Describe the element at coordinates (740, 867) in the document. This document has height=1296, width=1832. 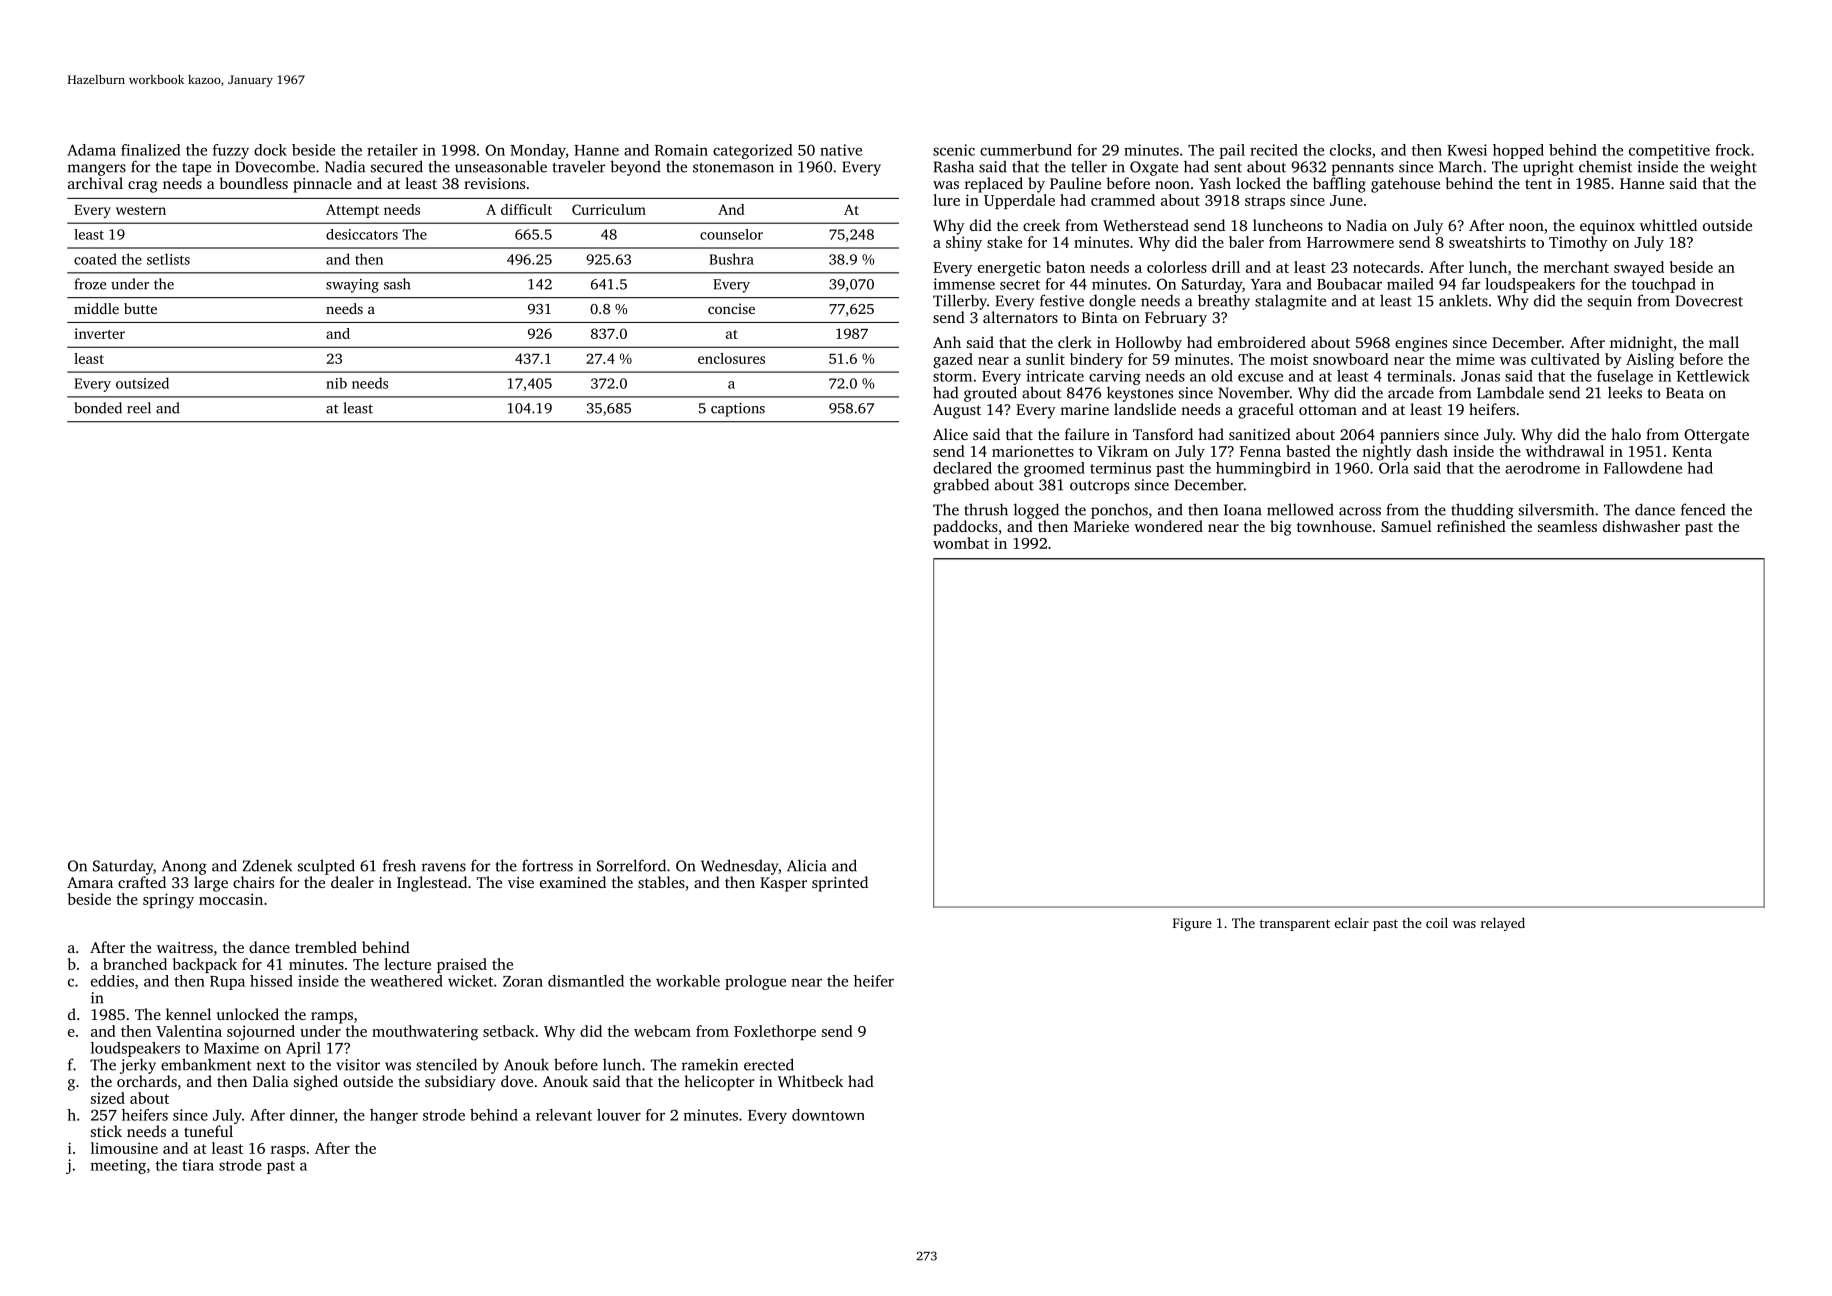
I see `Wednesday` at that location.
